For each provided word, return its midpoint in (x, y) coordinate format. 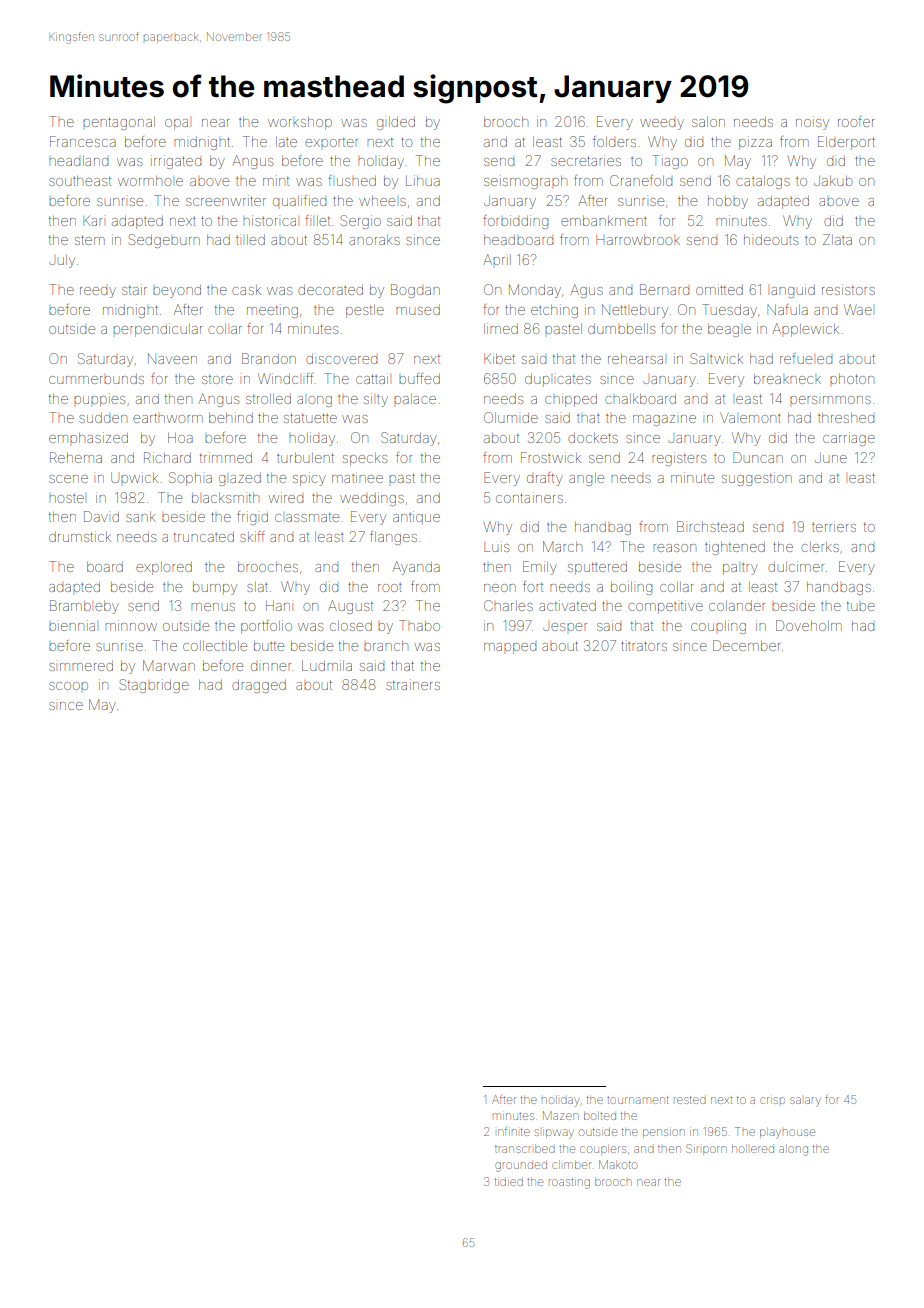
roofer (856, 121)
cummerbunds (96, 379)
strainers (413, 684)
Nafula (788, 309)
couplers (603, 1149)
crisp (772, 1100)
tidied (509, 1181)
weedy (662, 124)
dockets (593, 438)
